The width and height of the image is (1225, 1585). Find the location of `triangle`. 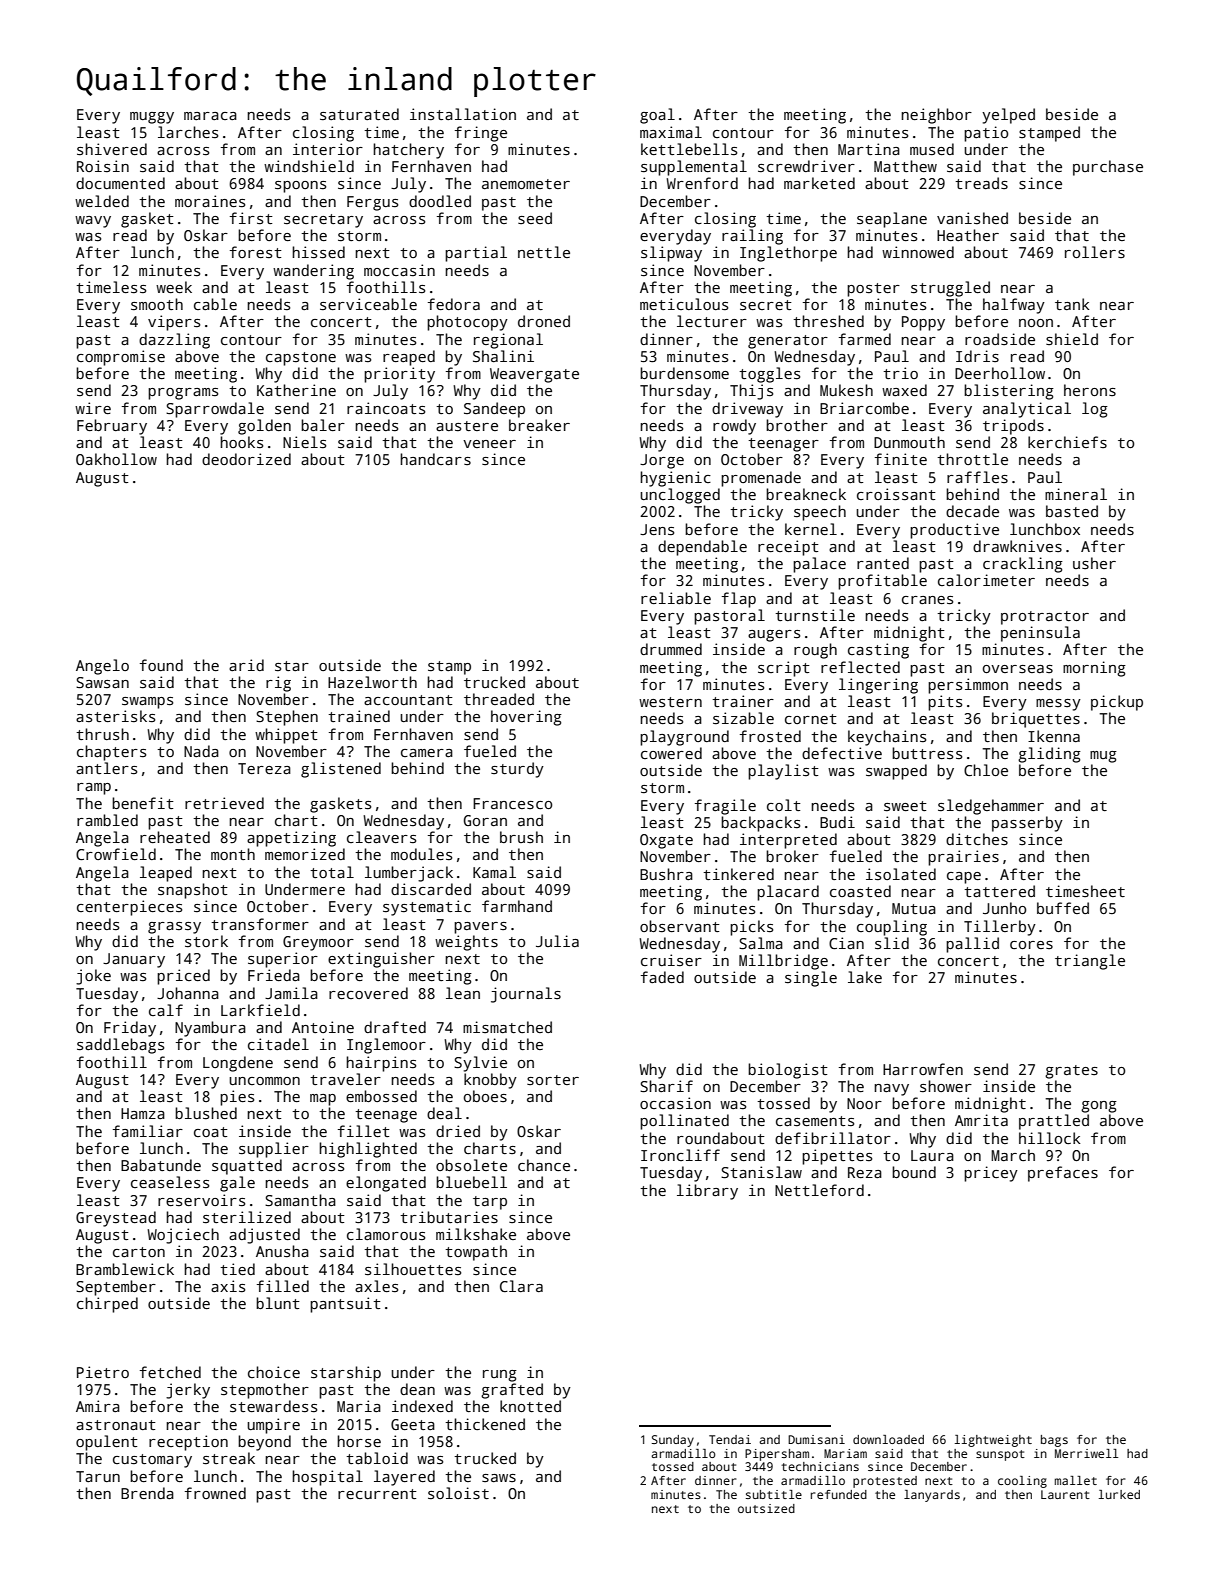

triangle is located at coordinates (1090, 962).
